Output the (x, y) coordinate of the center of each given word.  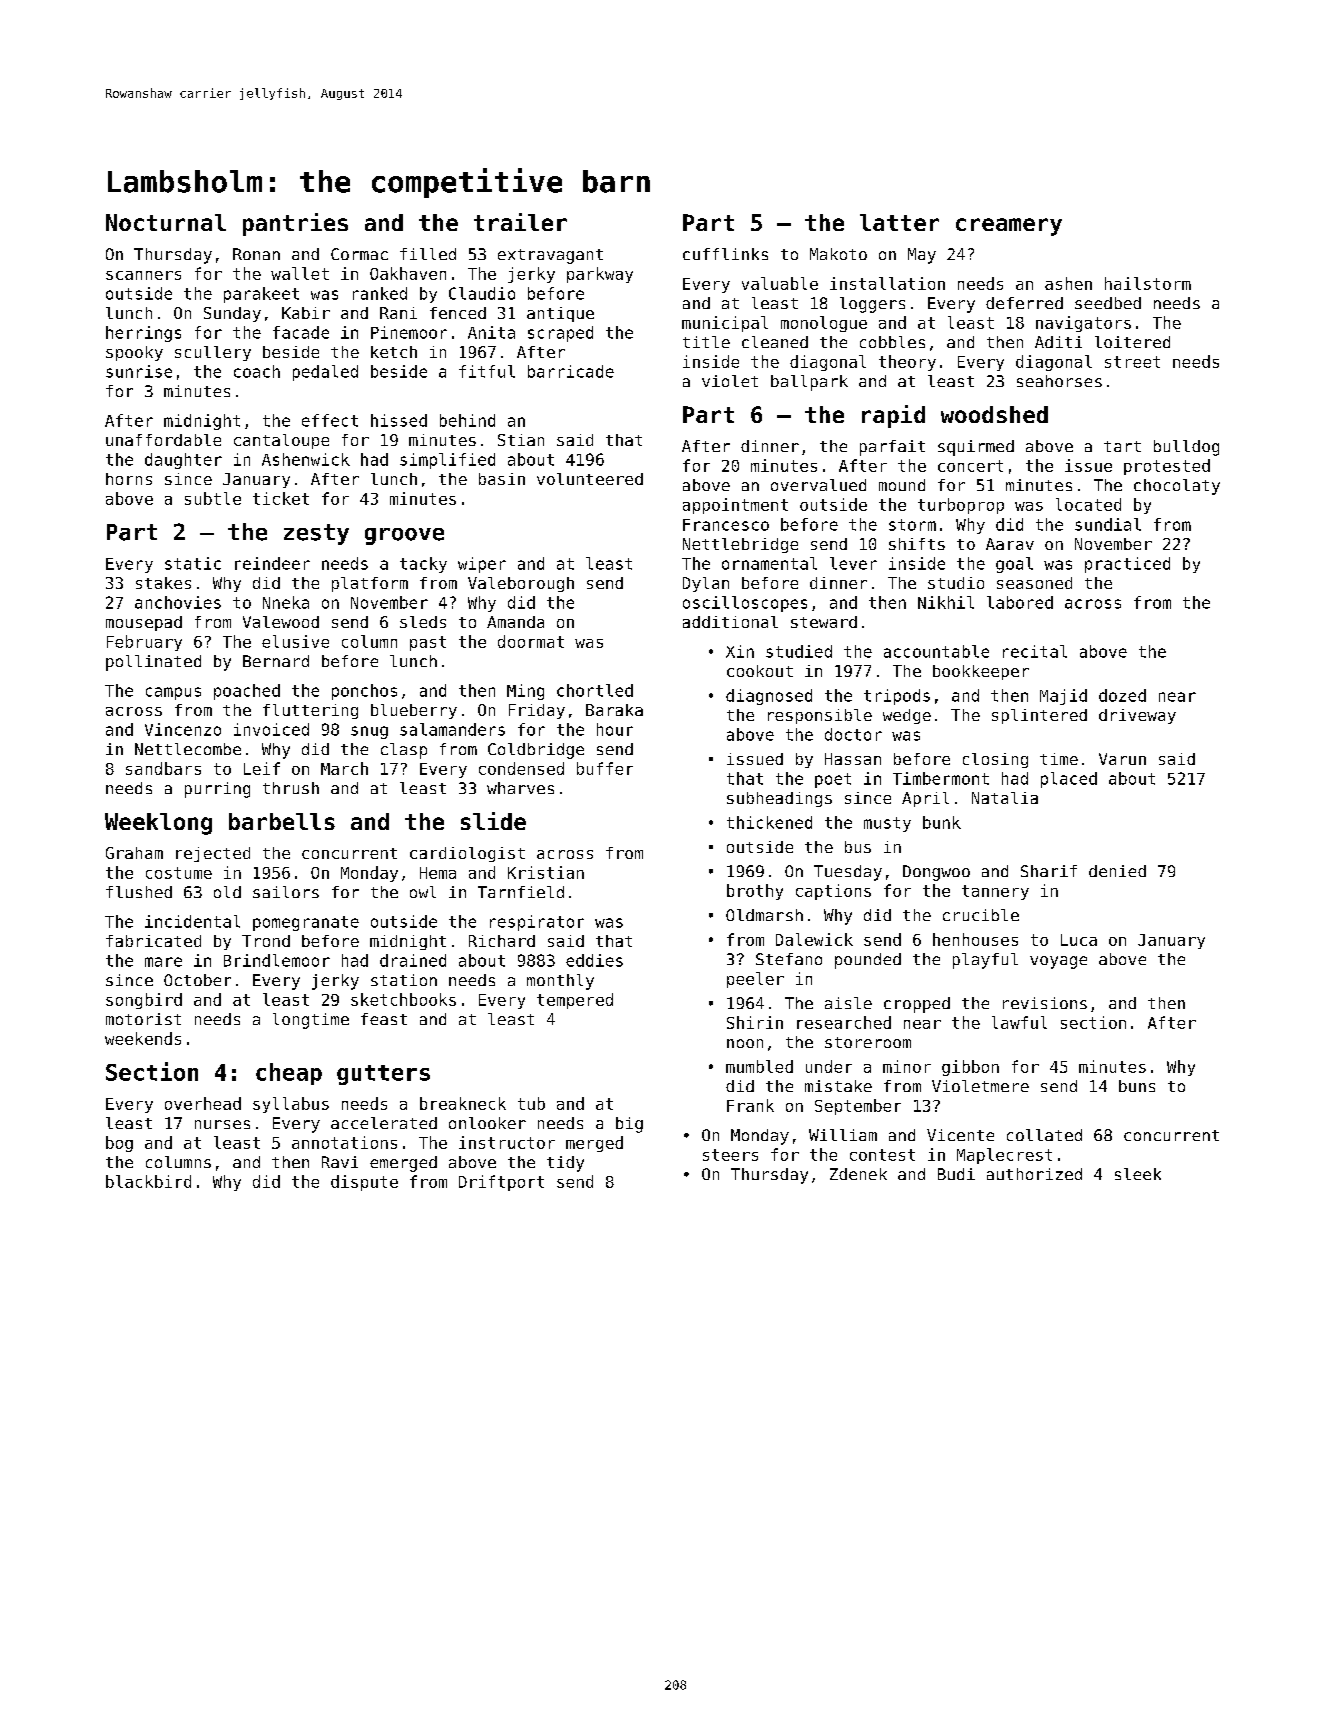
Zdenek (858, 1174)
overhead (203, 1103)
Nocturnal (166, 222)
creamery (1009, 227)
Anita (491, 332)
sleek (1138, 1174)
